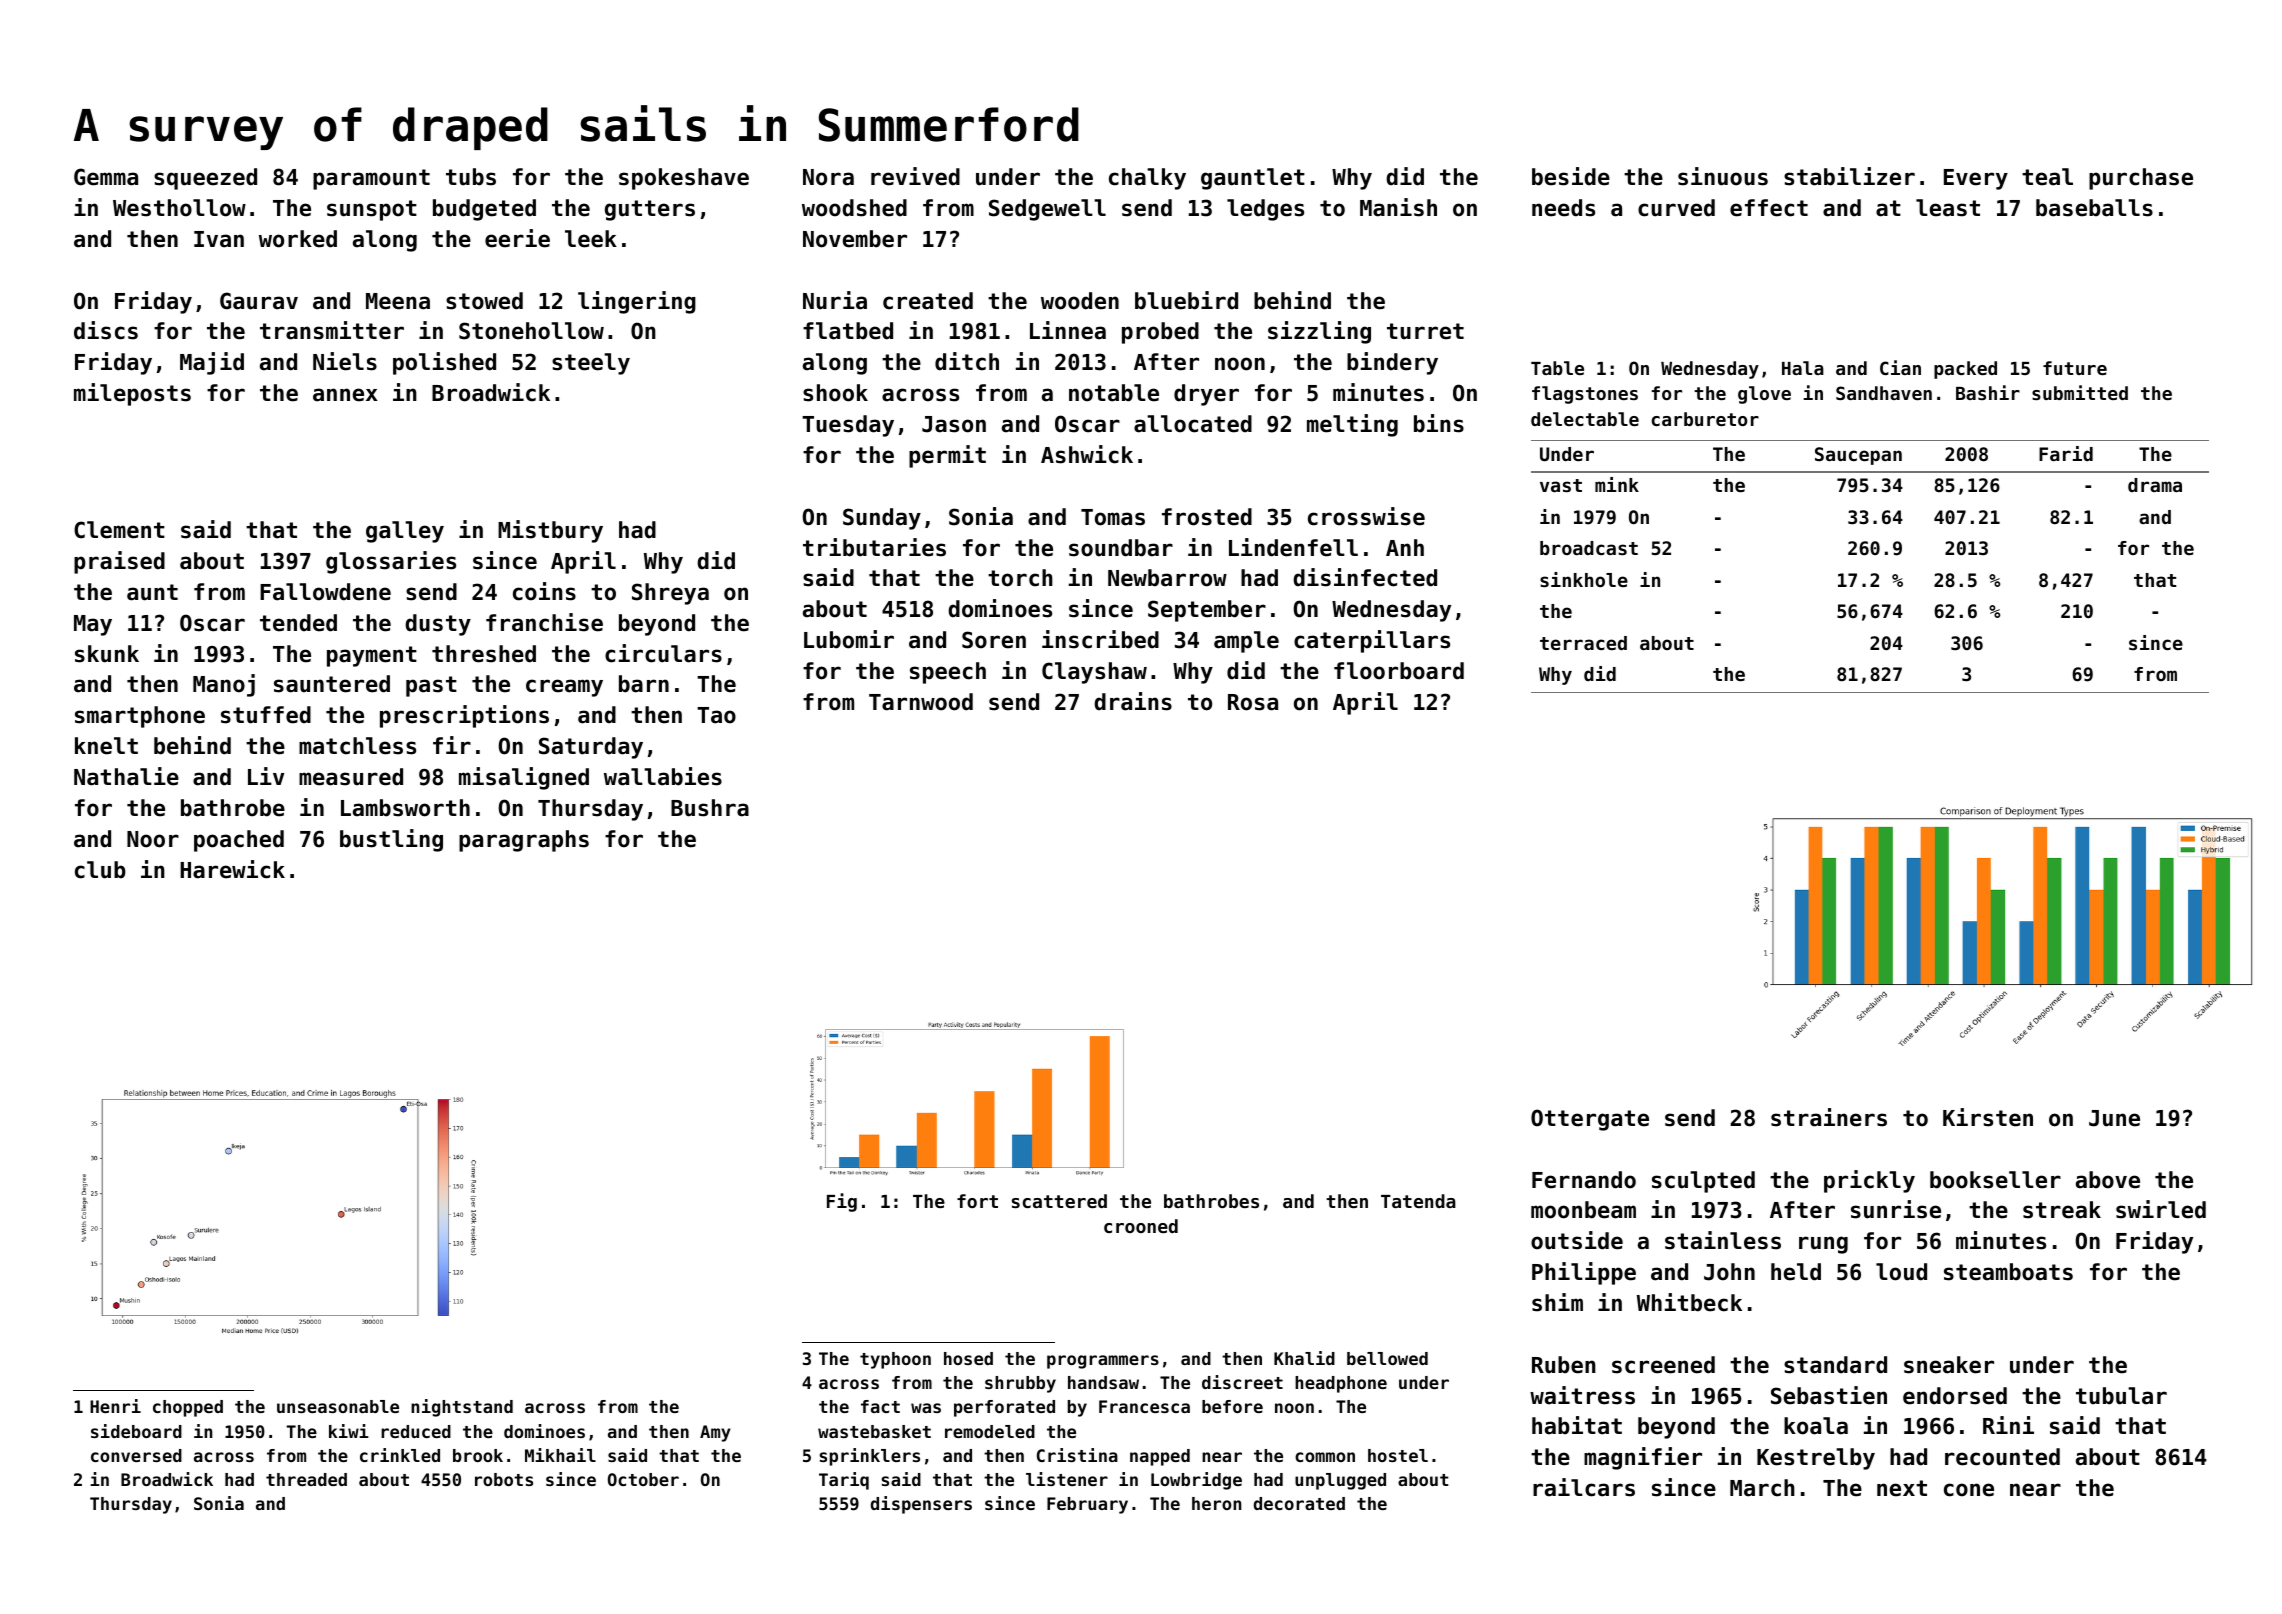 The height and width of the screenshot is (1614, 2282). What do you see at coordinates (1583, 643) in the screenshot?
I see `terraced` at bounding box center [1583, 643].
